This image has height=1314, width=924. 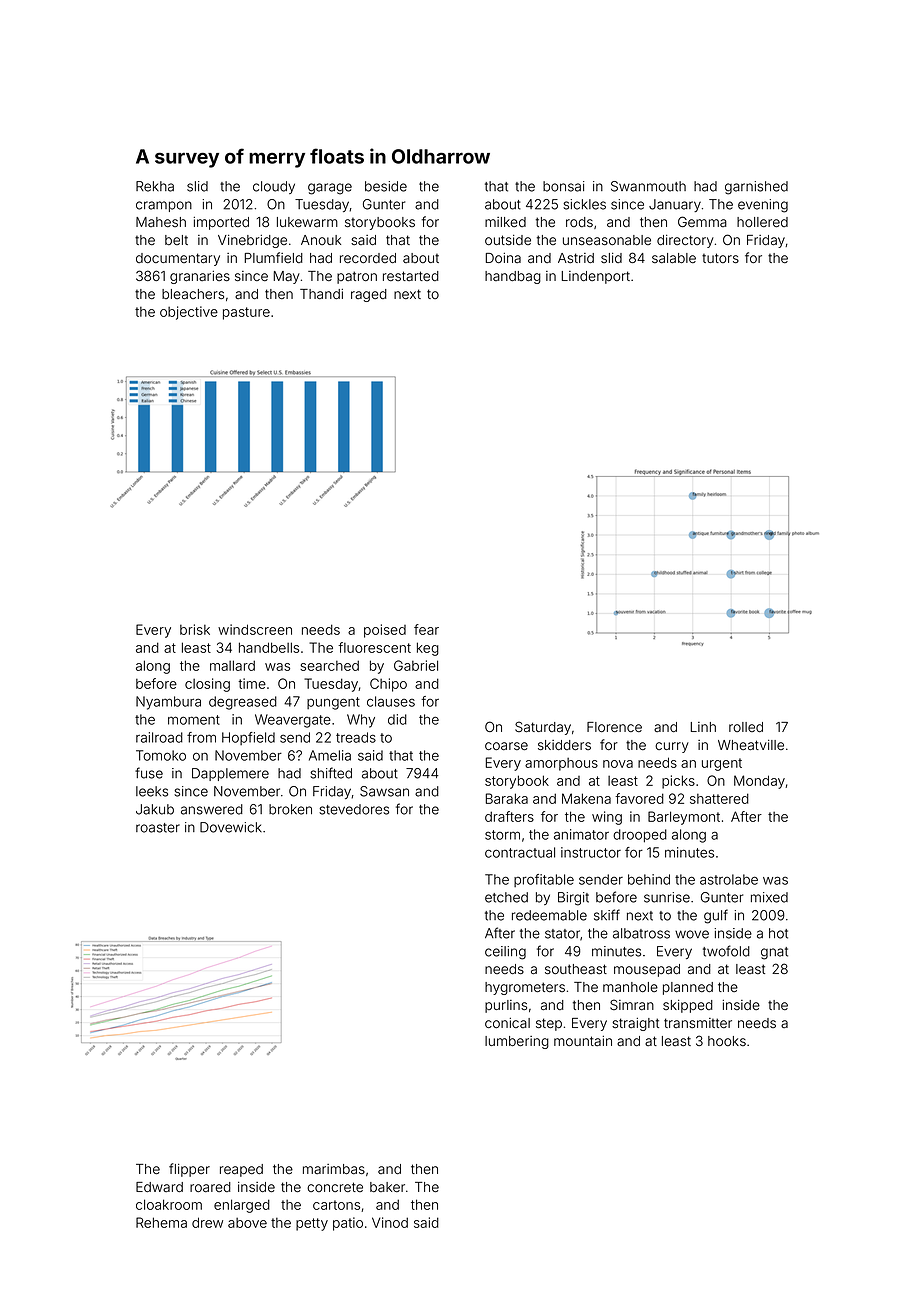 I want to click on coarse, so click(x=506, y=746).
